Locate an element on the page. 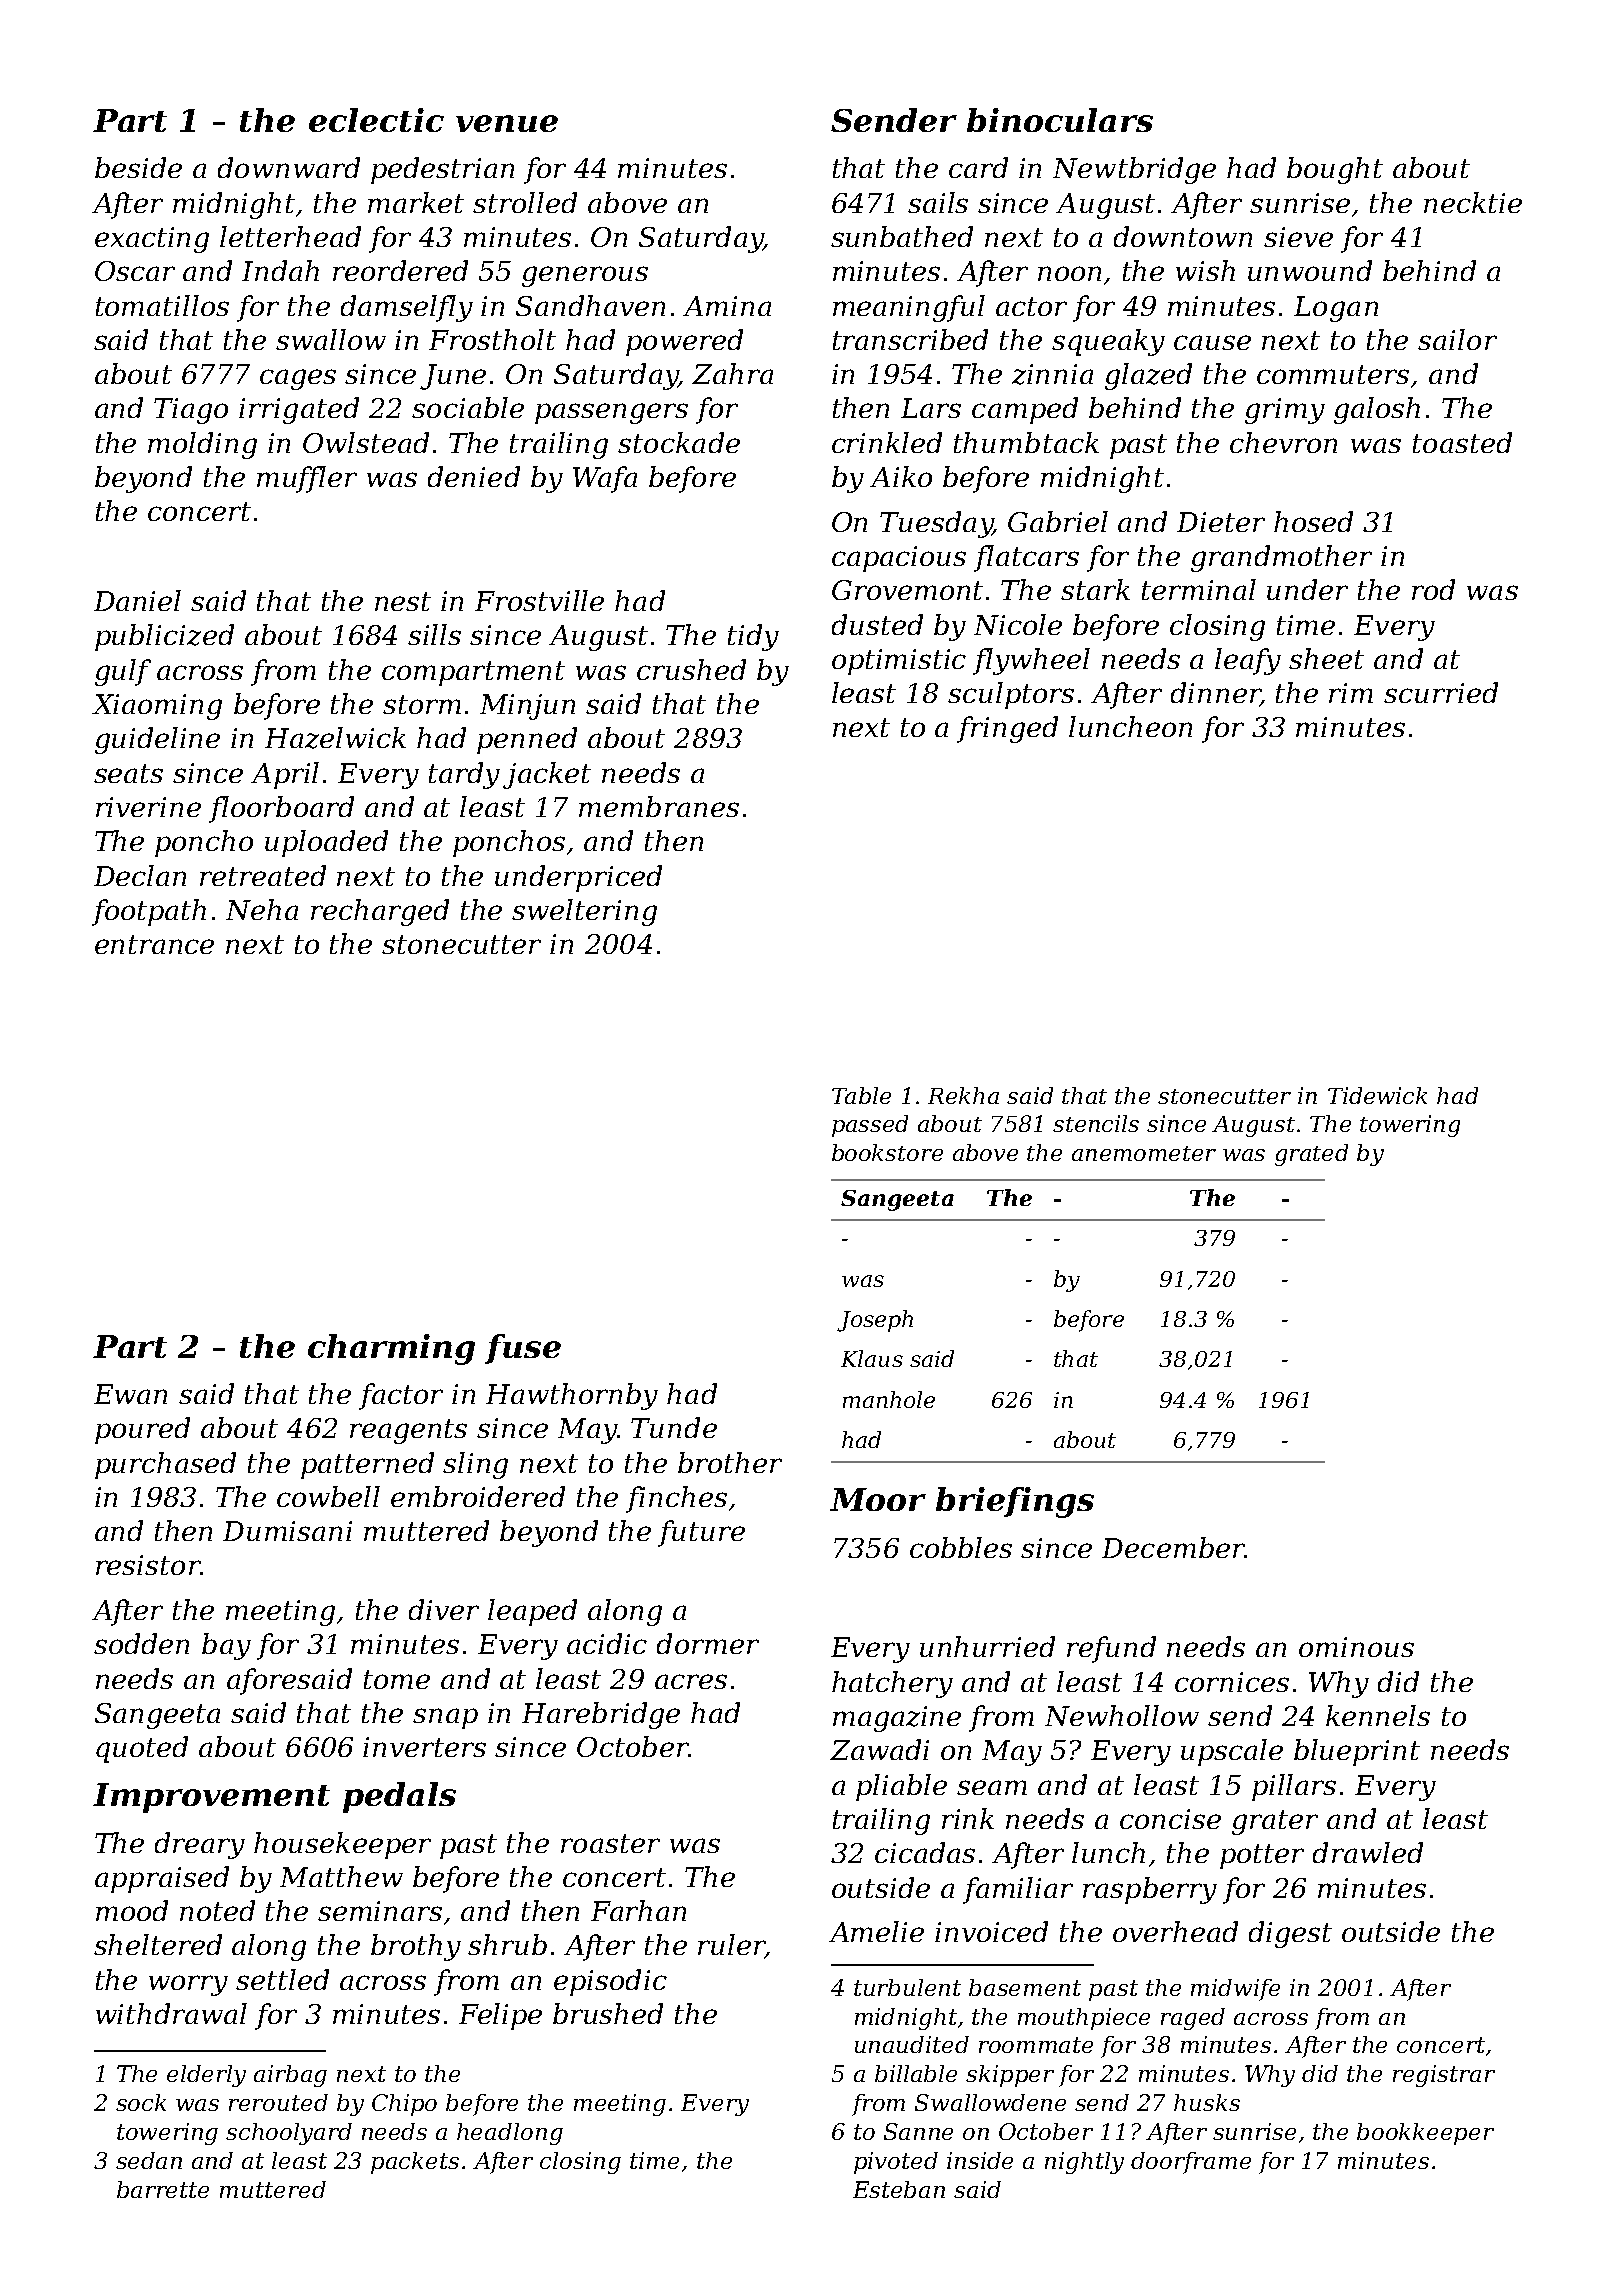 The width and height of the document is (1620, 2292). unhurried is located at coordinates (987, 1646).
